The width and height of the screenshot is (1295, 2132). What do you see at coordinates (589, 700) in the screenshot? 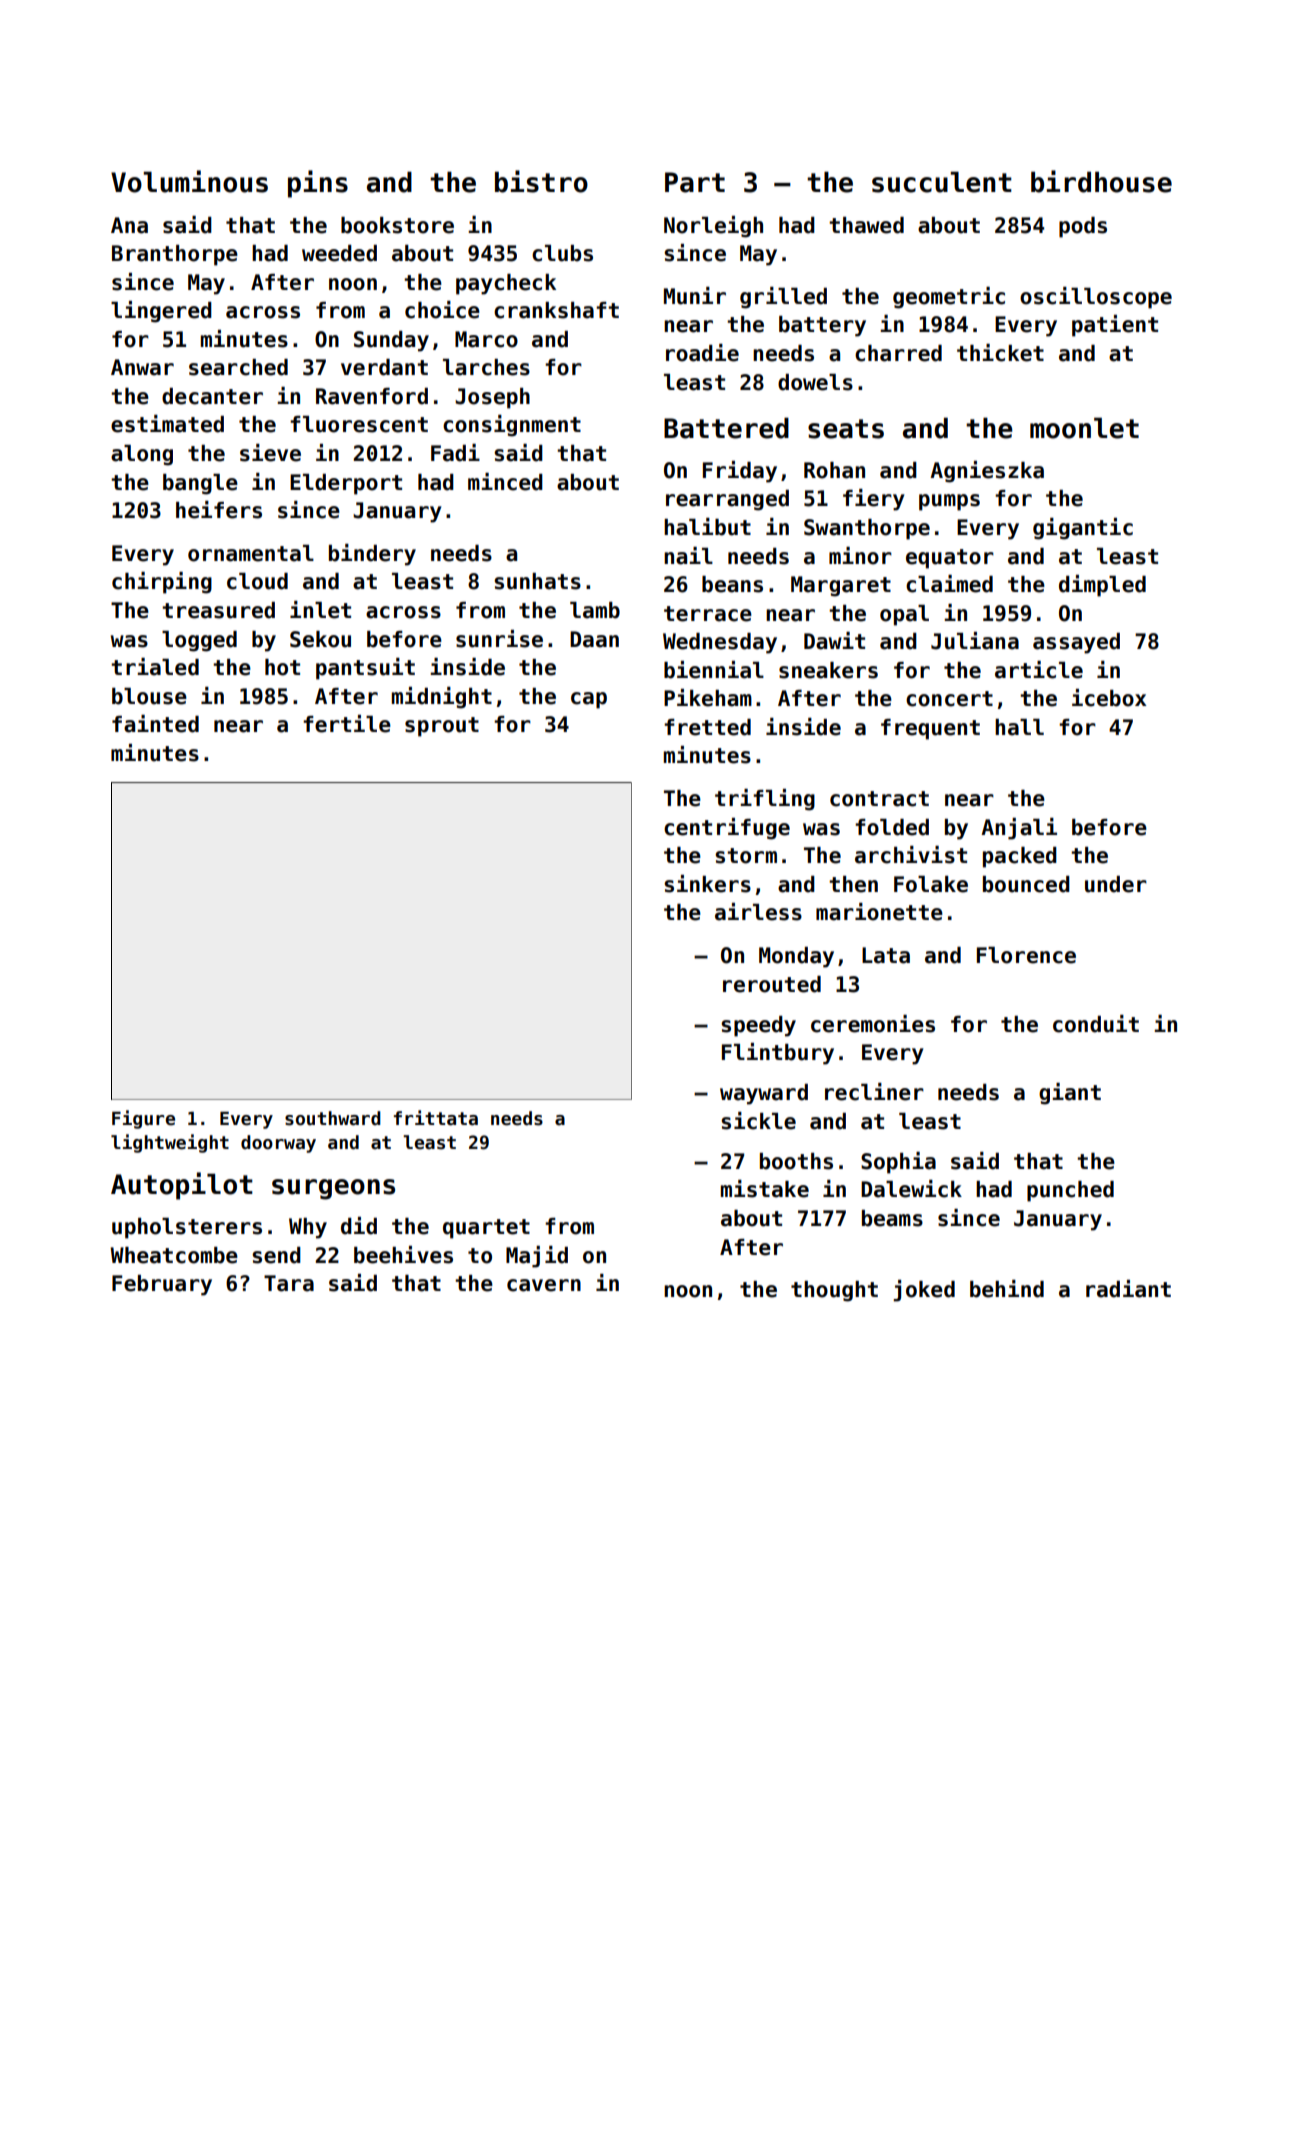
I see `cap` at bounding box center [589, 700].
